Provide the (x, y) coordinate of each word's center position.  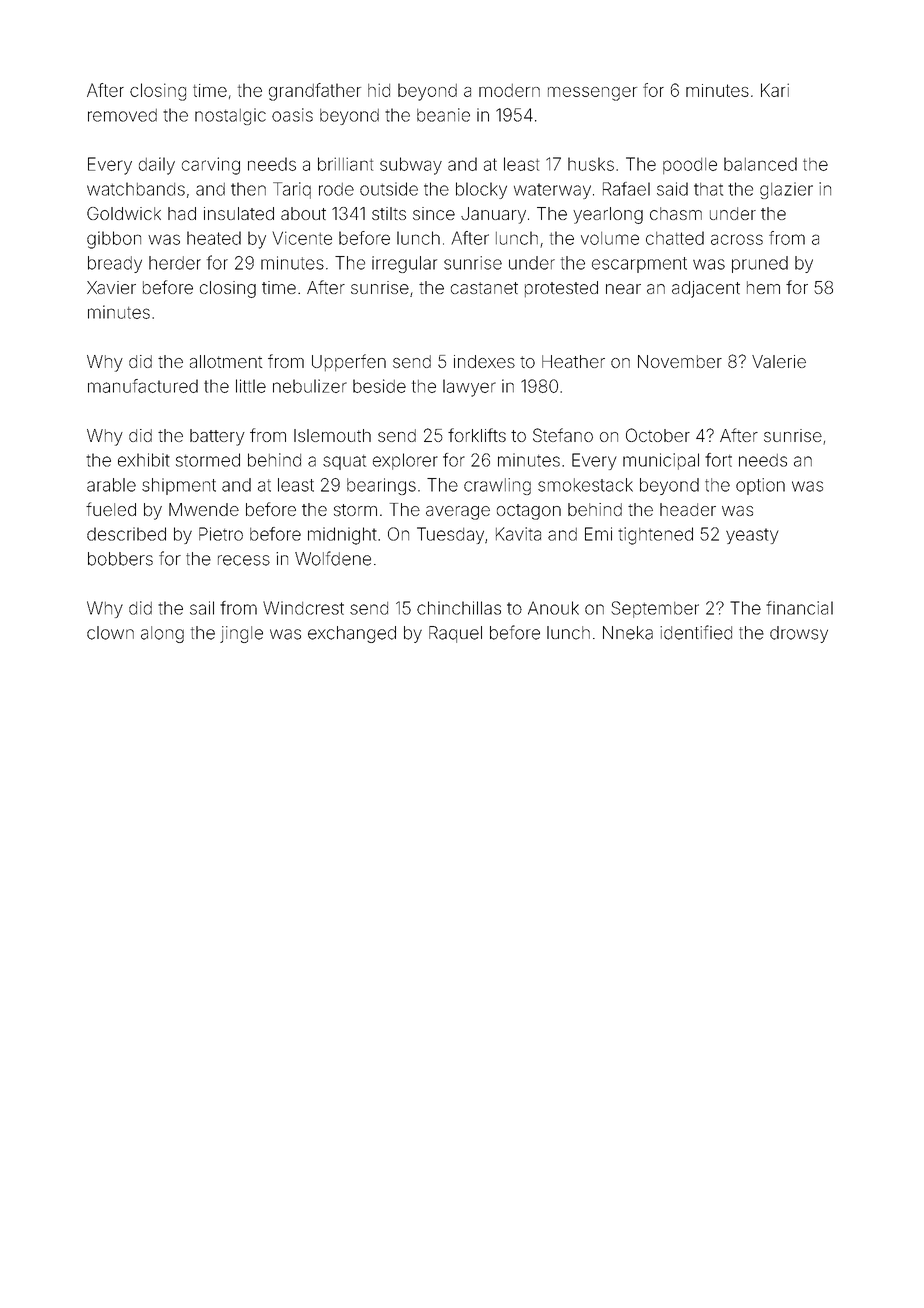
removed (122, 115)
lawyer (469, 388)
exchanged (352, 634)
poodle (690, 166)
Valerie (779, 361)
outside (389, 189)
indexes (484, 361)
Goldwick (124, 213)
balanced (760, 164)
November (680, 361)
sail (202, 608)
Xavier (111, 287)
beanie (443, 115)
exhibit (144, 460)
